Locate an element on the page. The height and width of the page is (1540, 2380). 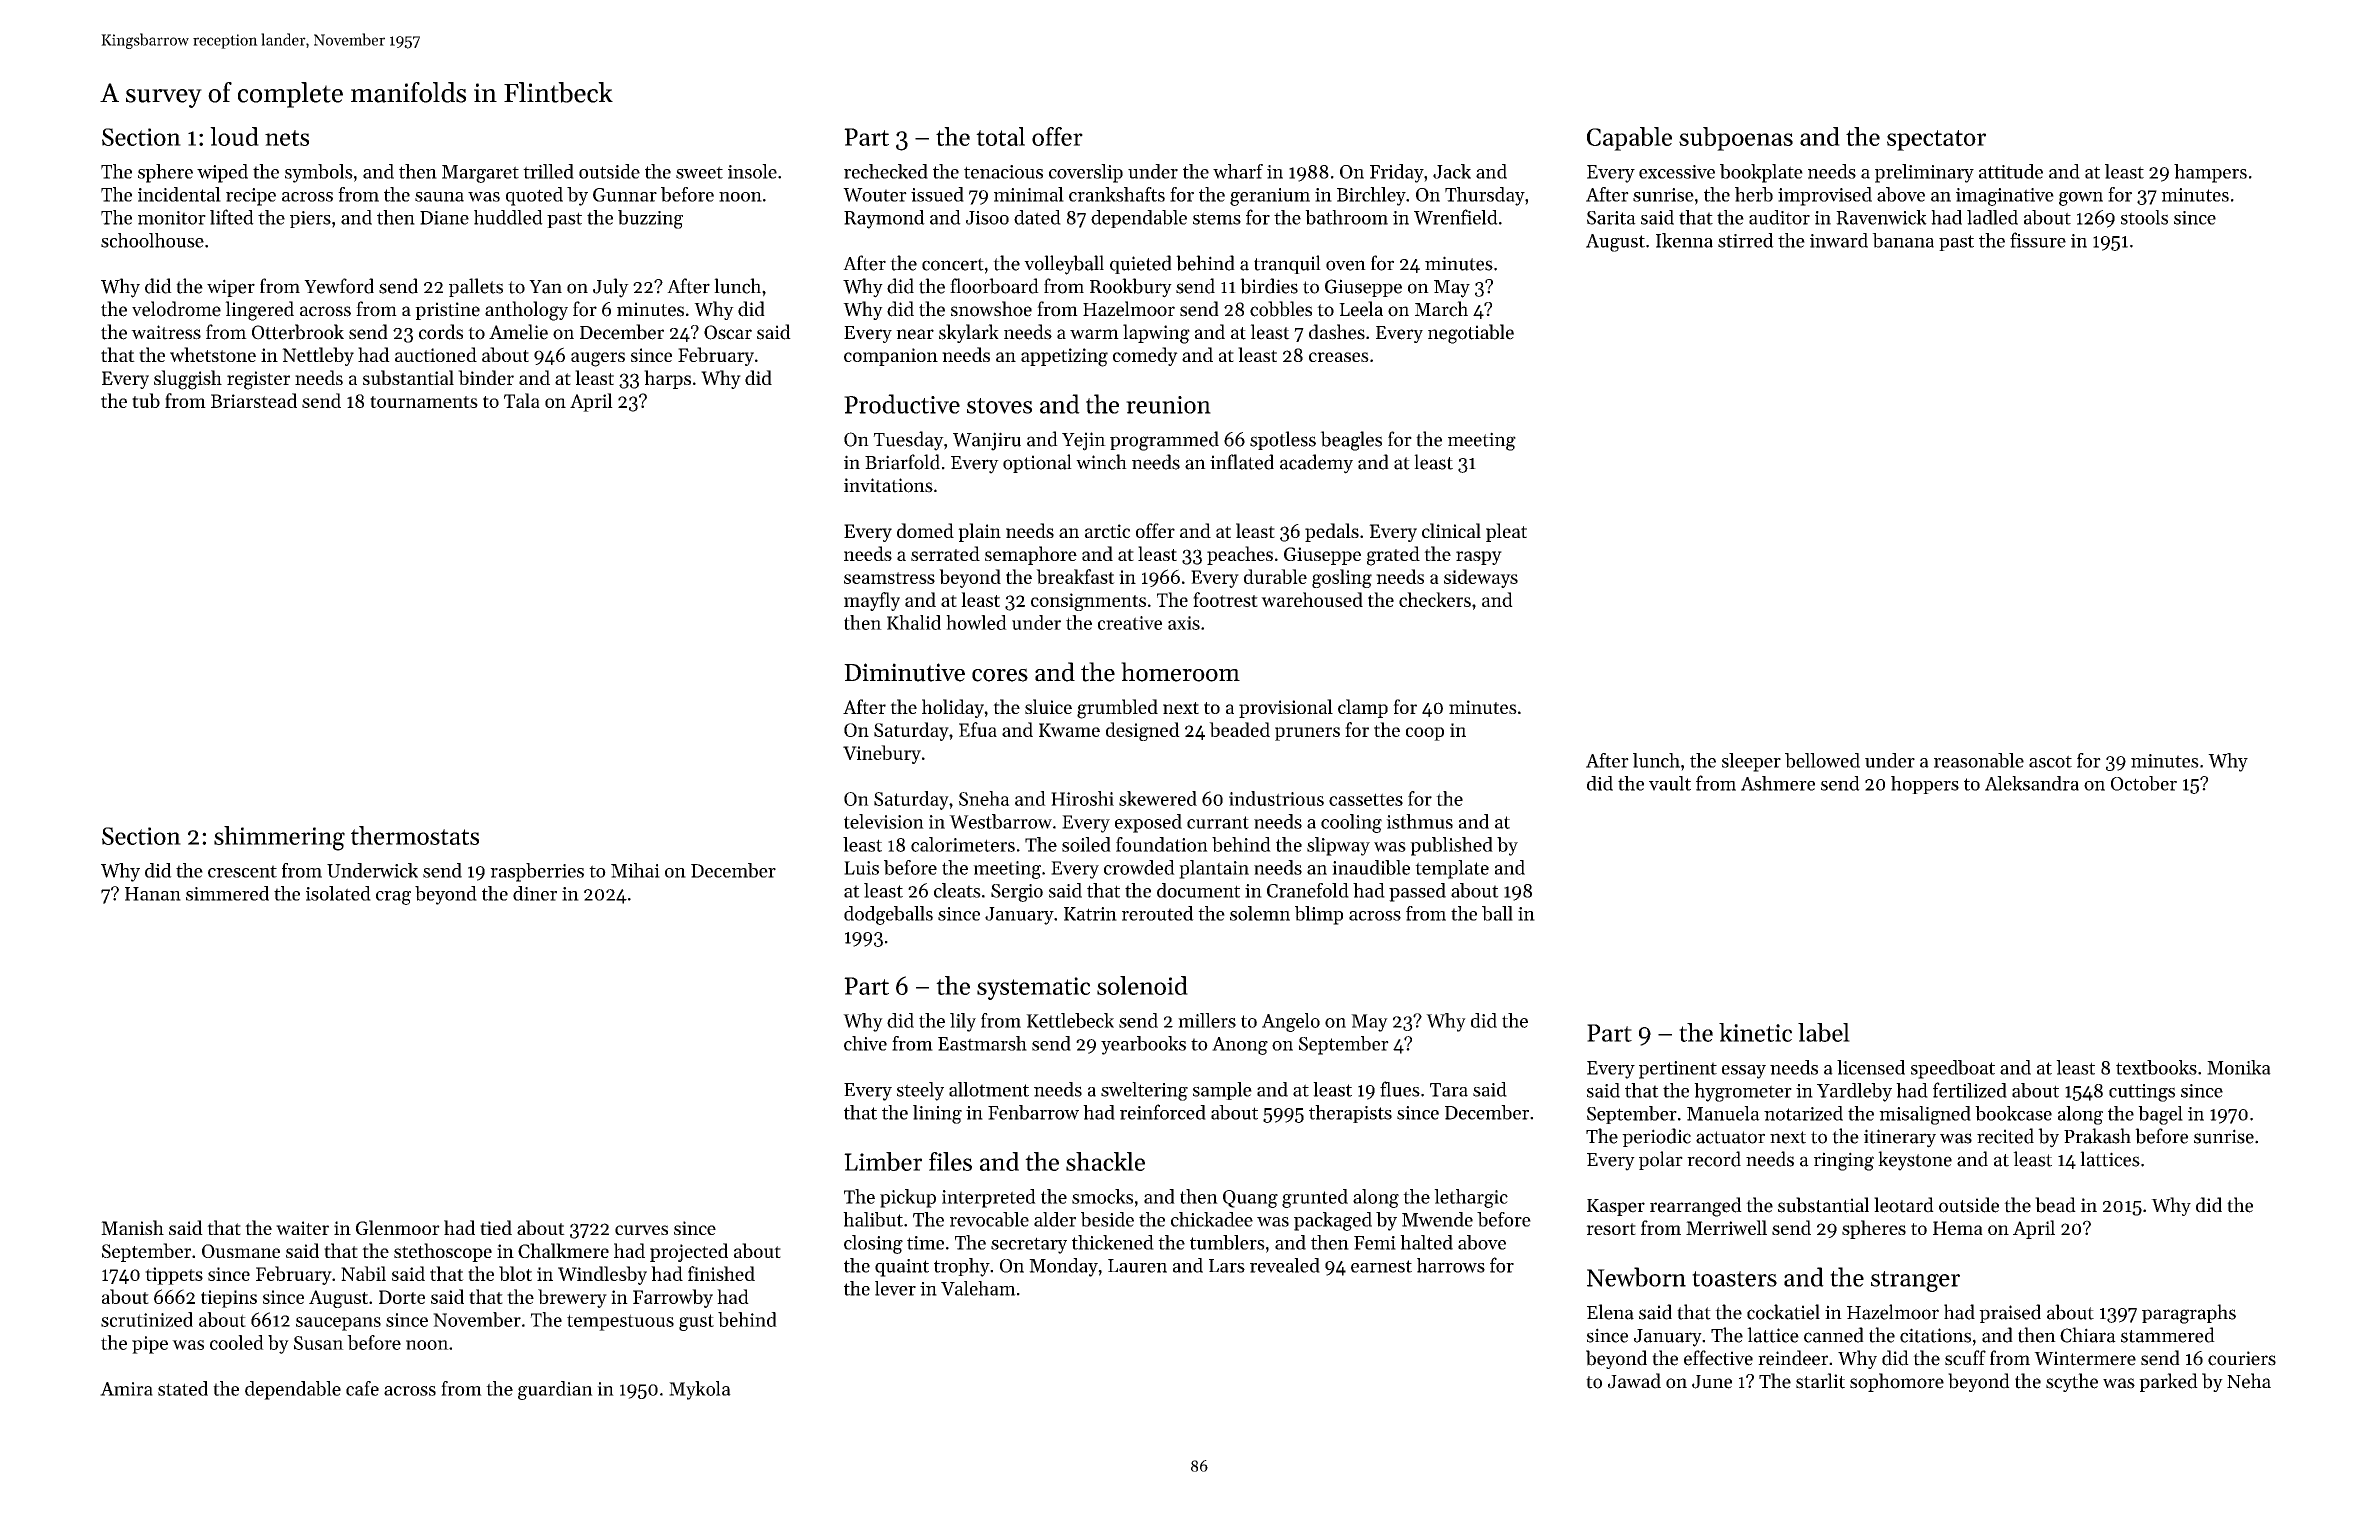
Valeham is located at coordinates (978, 1288).
